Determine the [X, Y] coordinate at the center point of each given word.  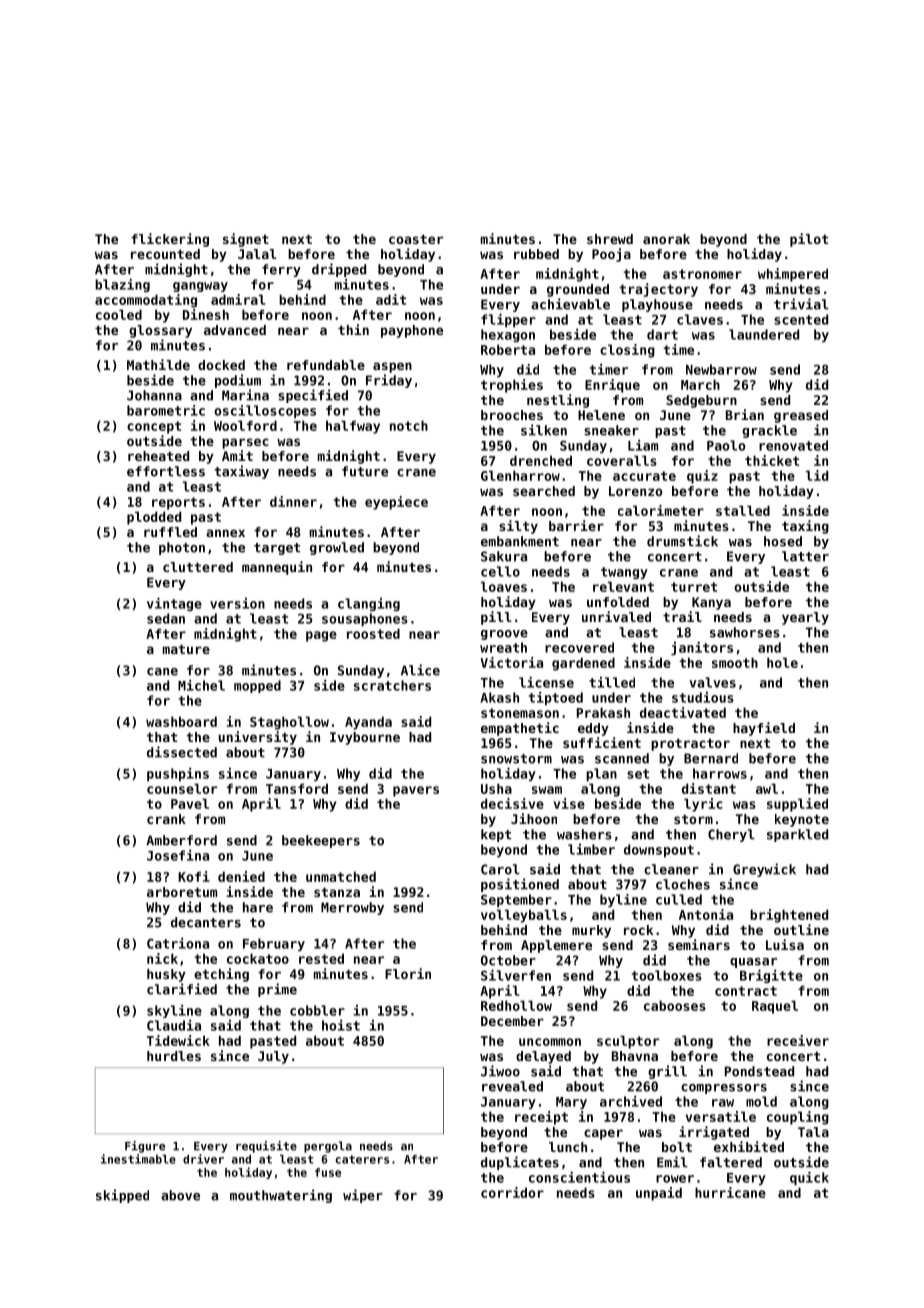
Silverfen [516, 975]
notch [409, 425]
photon [182, 548]
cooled [119, 314]
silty [518, 527]
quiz [702, 477]
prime [277, 990]
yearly [805, 618]
